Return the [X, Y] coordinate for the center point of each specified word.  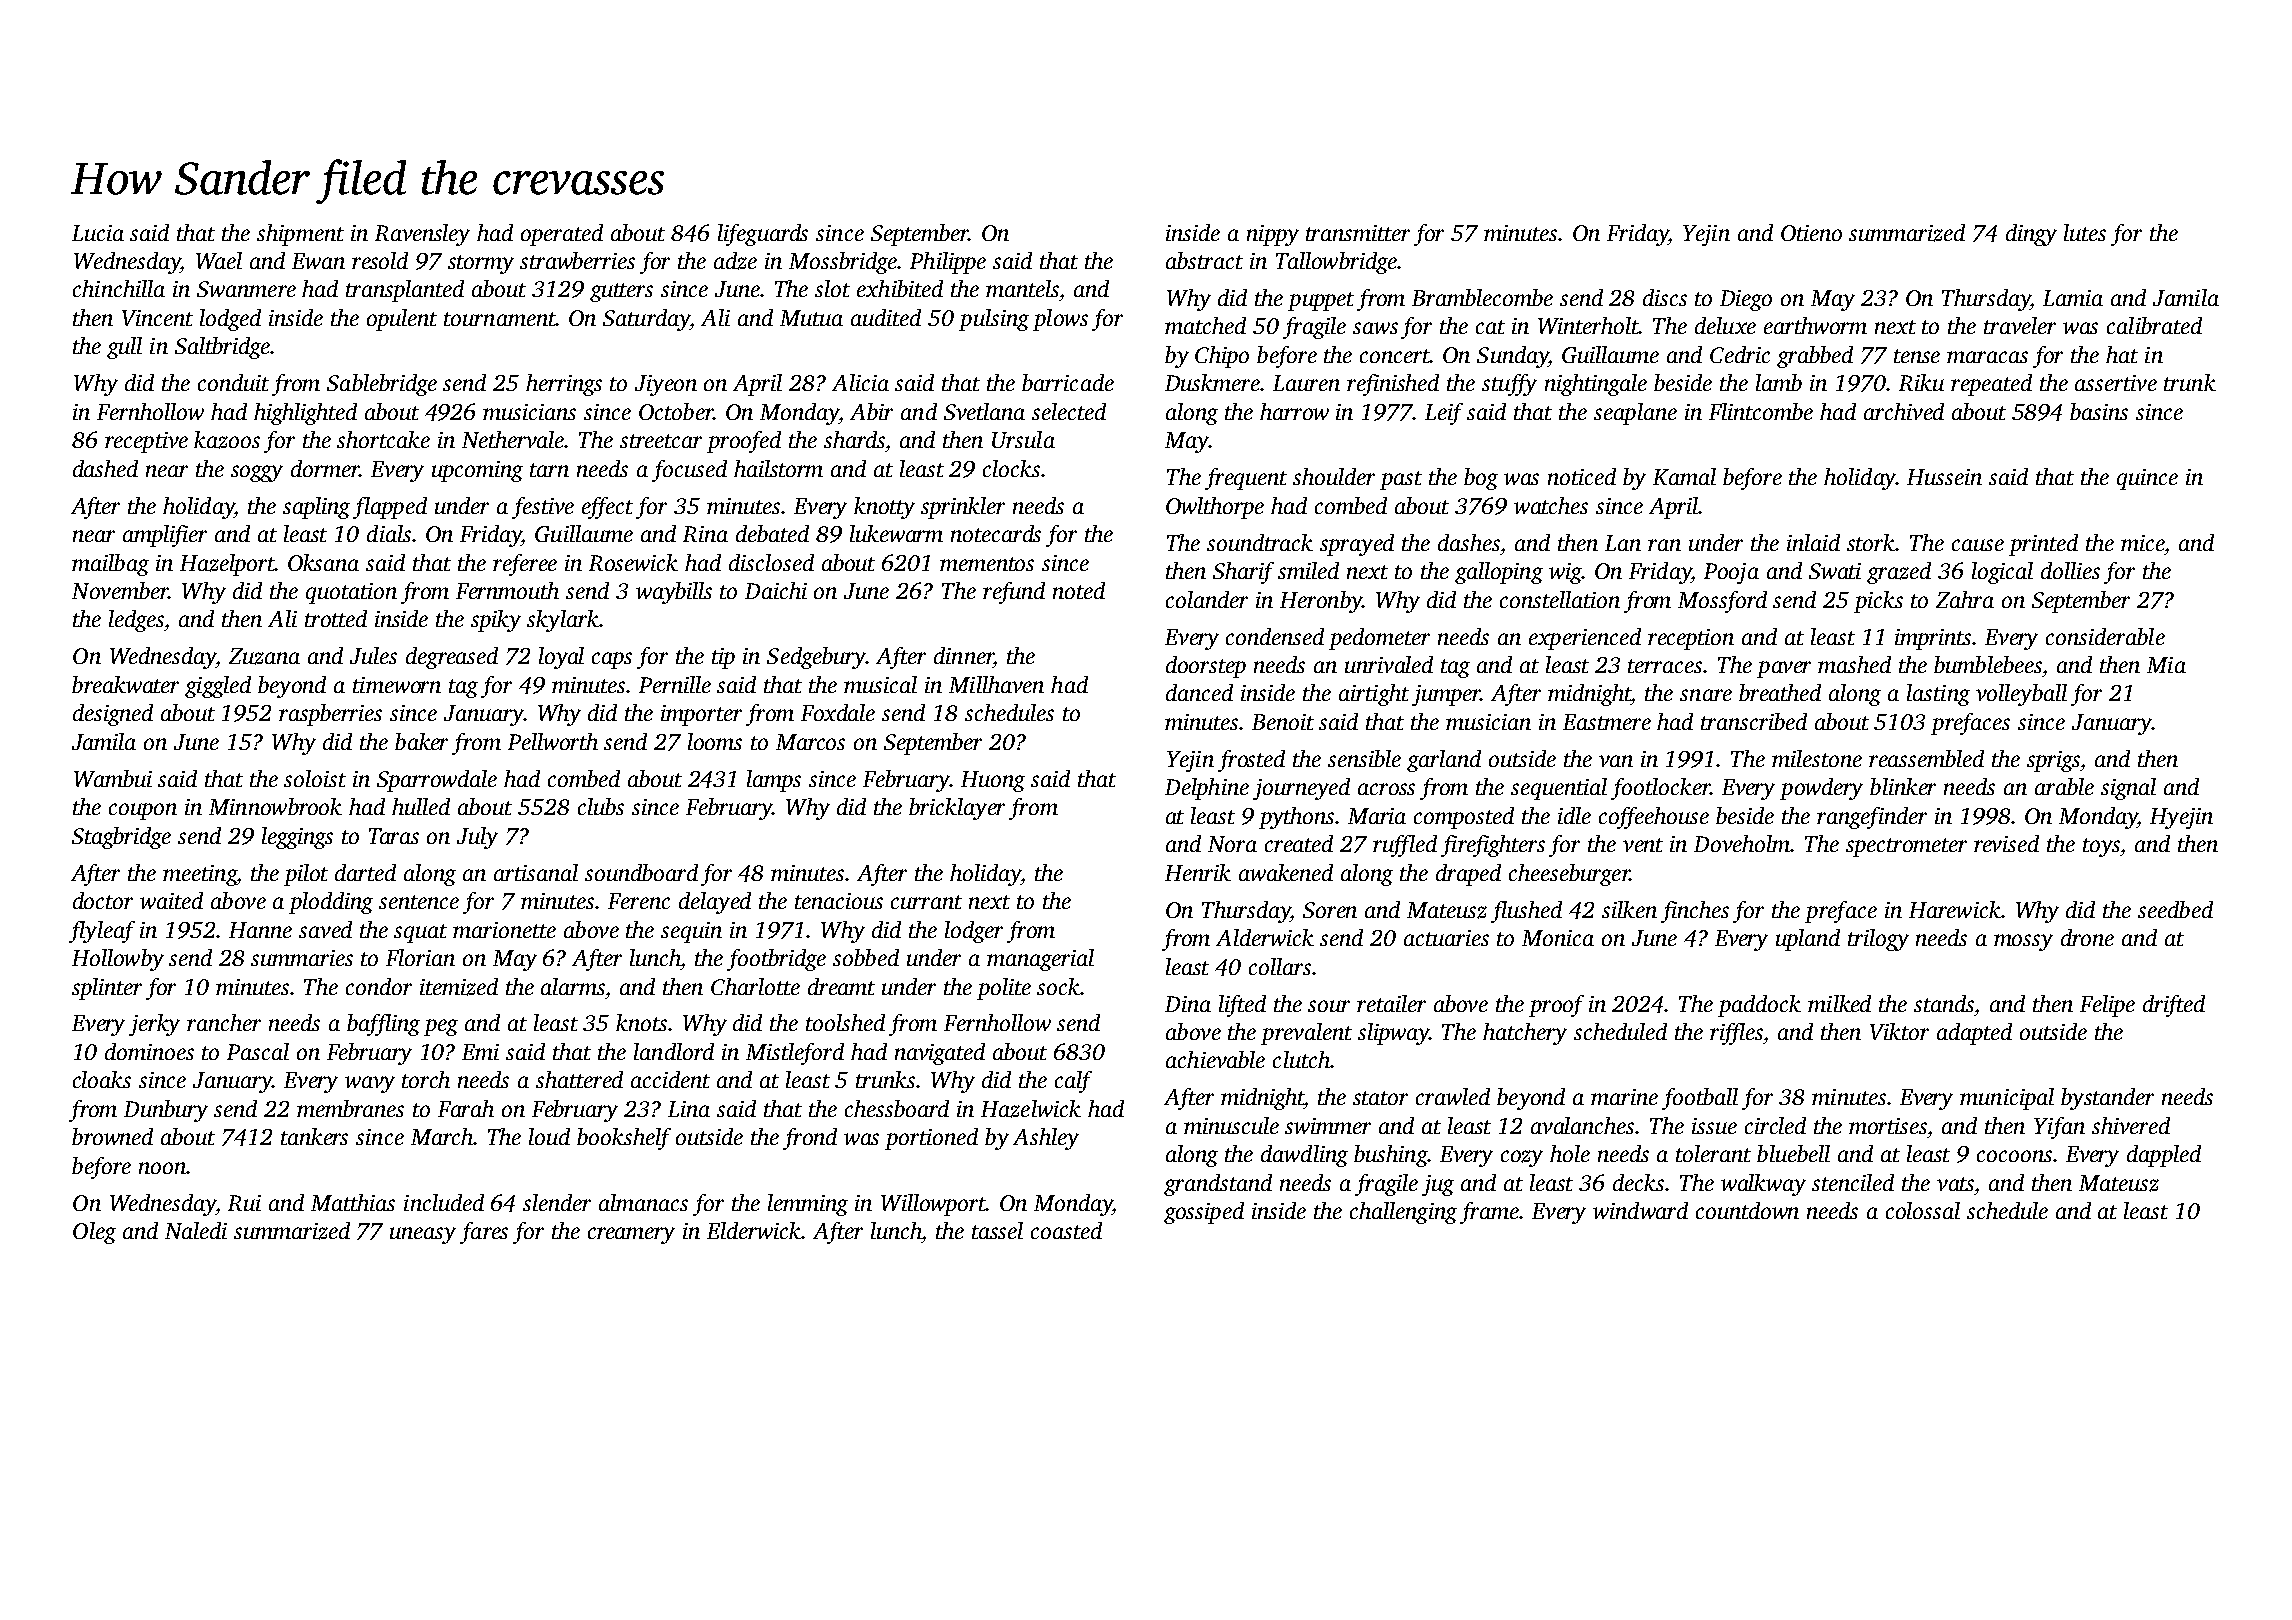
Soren [1330, 910]
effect [607, 508]
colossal [1923, 1210]
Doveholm [1742, 843]
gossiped [1204, 1213]
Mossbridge [843, 263]
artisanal [536, 872]
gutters [621, 292]
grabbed [1815, 357]
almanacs [643, 1202]
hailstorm [778, 468]
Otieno [1811, 233]
